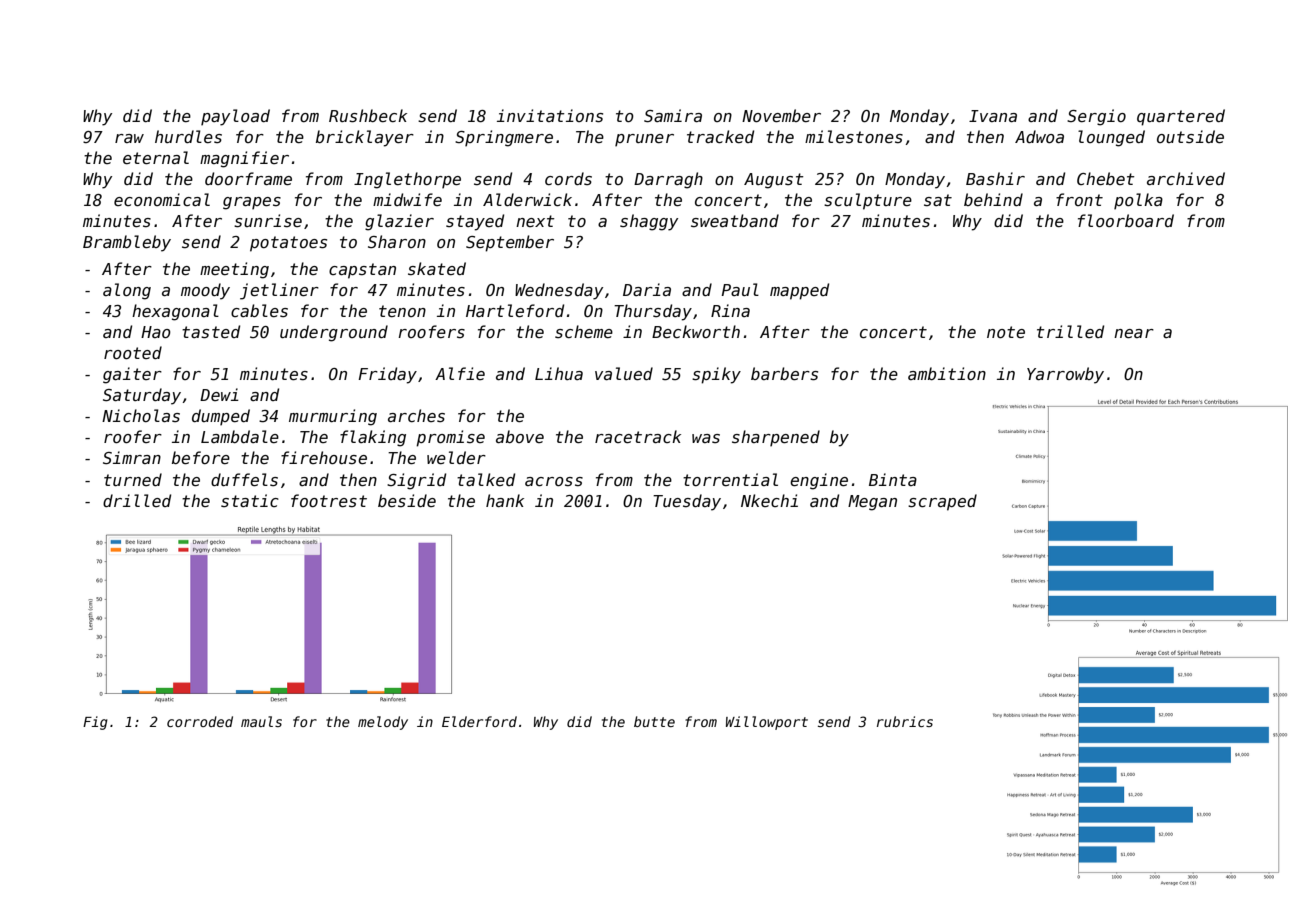 The image size is (1308, 924). What do you see at coordinates (200, 721) in the screenshot?
I see `corroded` at bounding box center [200, 721].
